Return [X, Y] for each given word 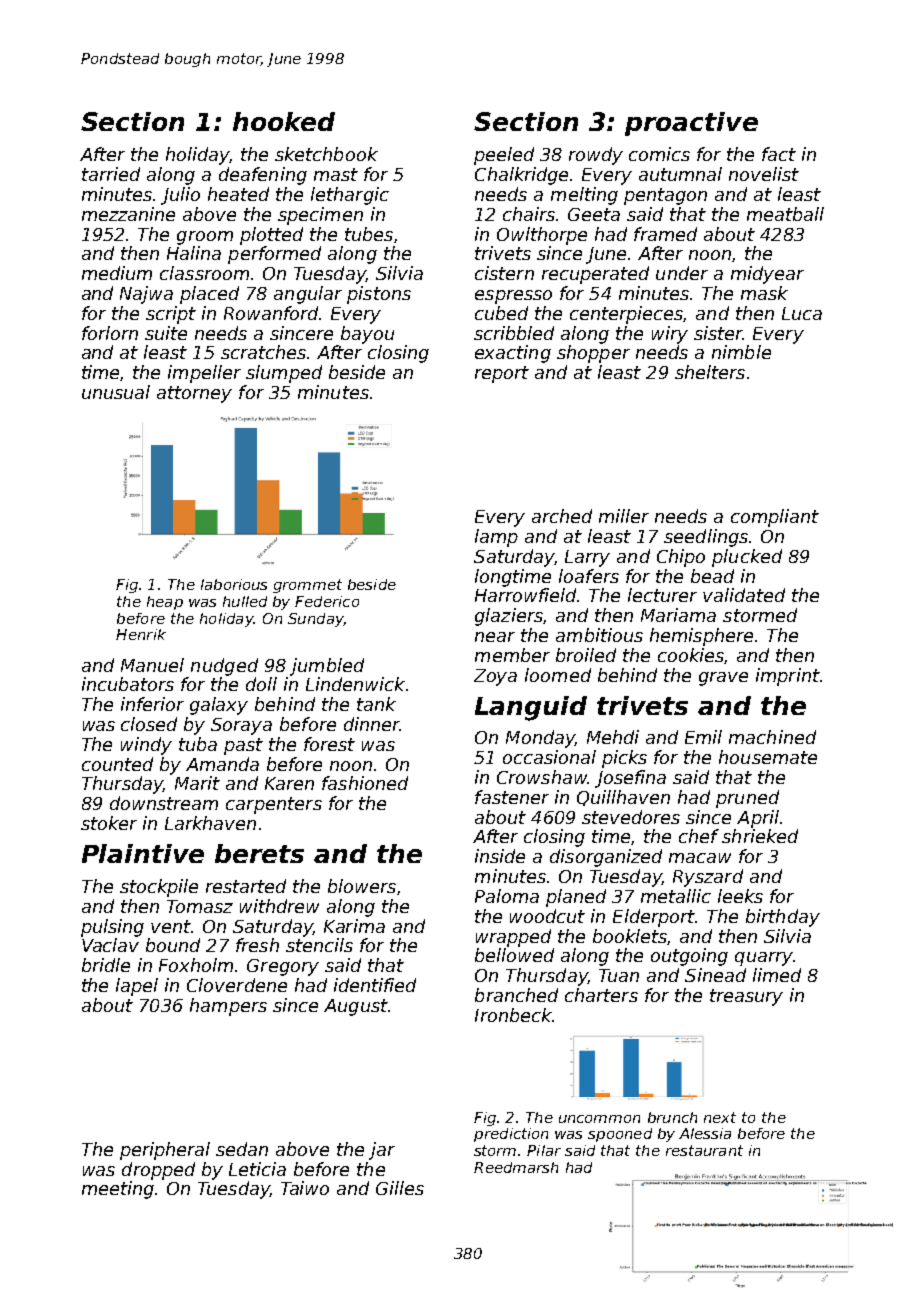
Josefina [630, 779]
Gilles [400, 1188]
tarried [111, 174]
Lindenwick [355, 684]
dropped [158, 1171]
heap [165, 603]
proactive [691, 124]
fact [779, 154]
